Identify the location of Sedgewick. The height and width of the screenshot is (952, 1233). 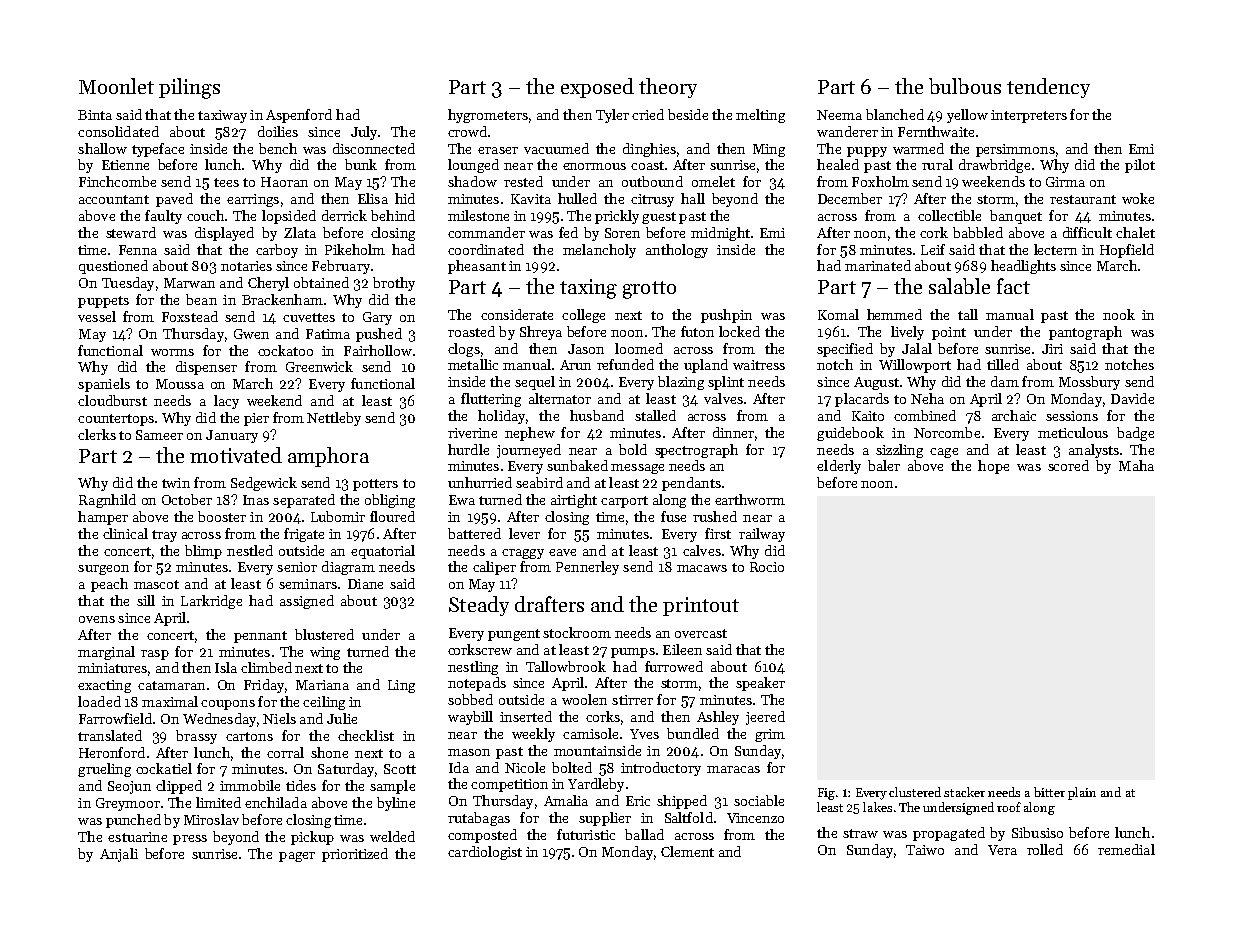
(264, 484).
